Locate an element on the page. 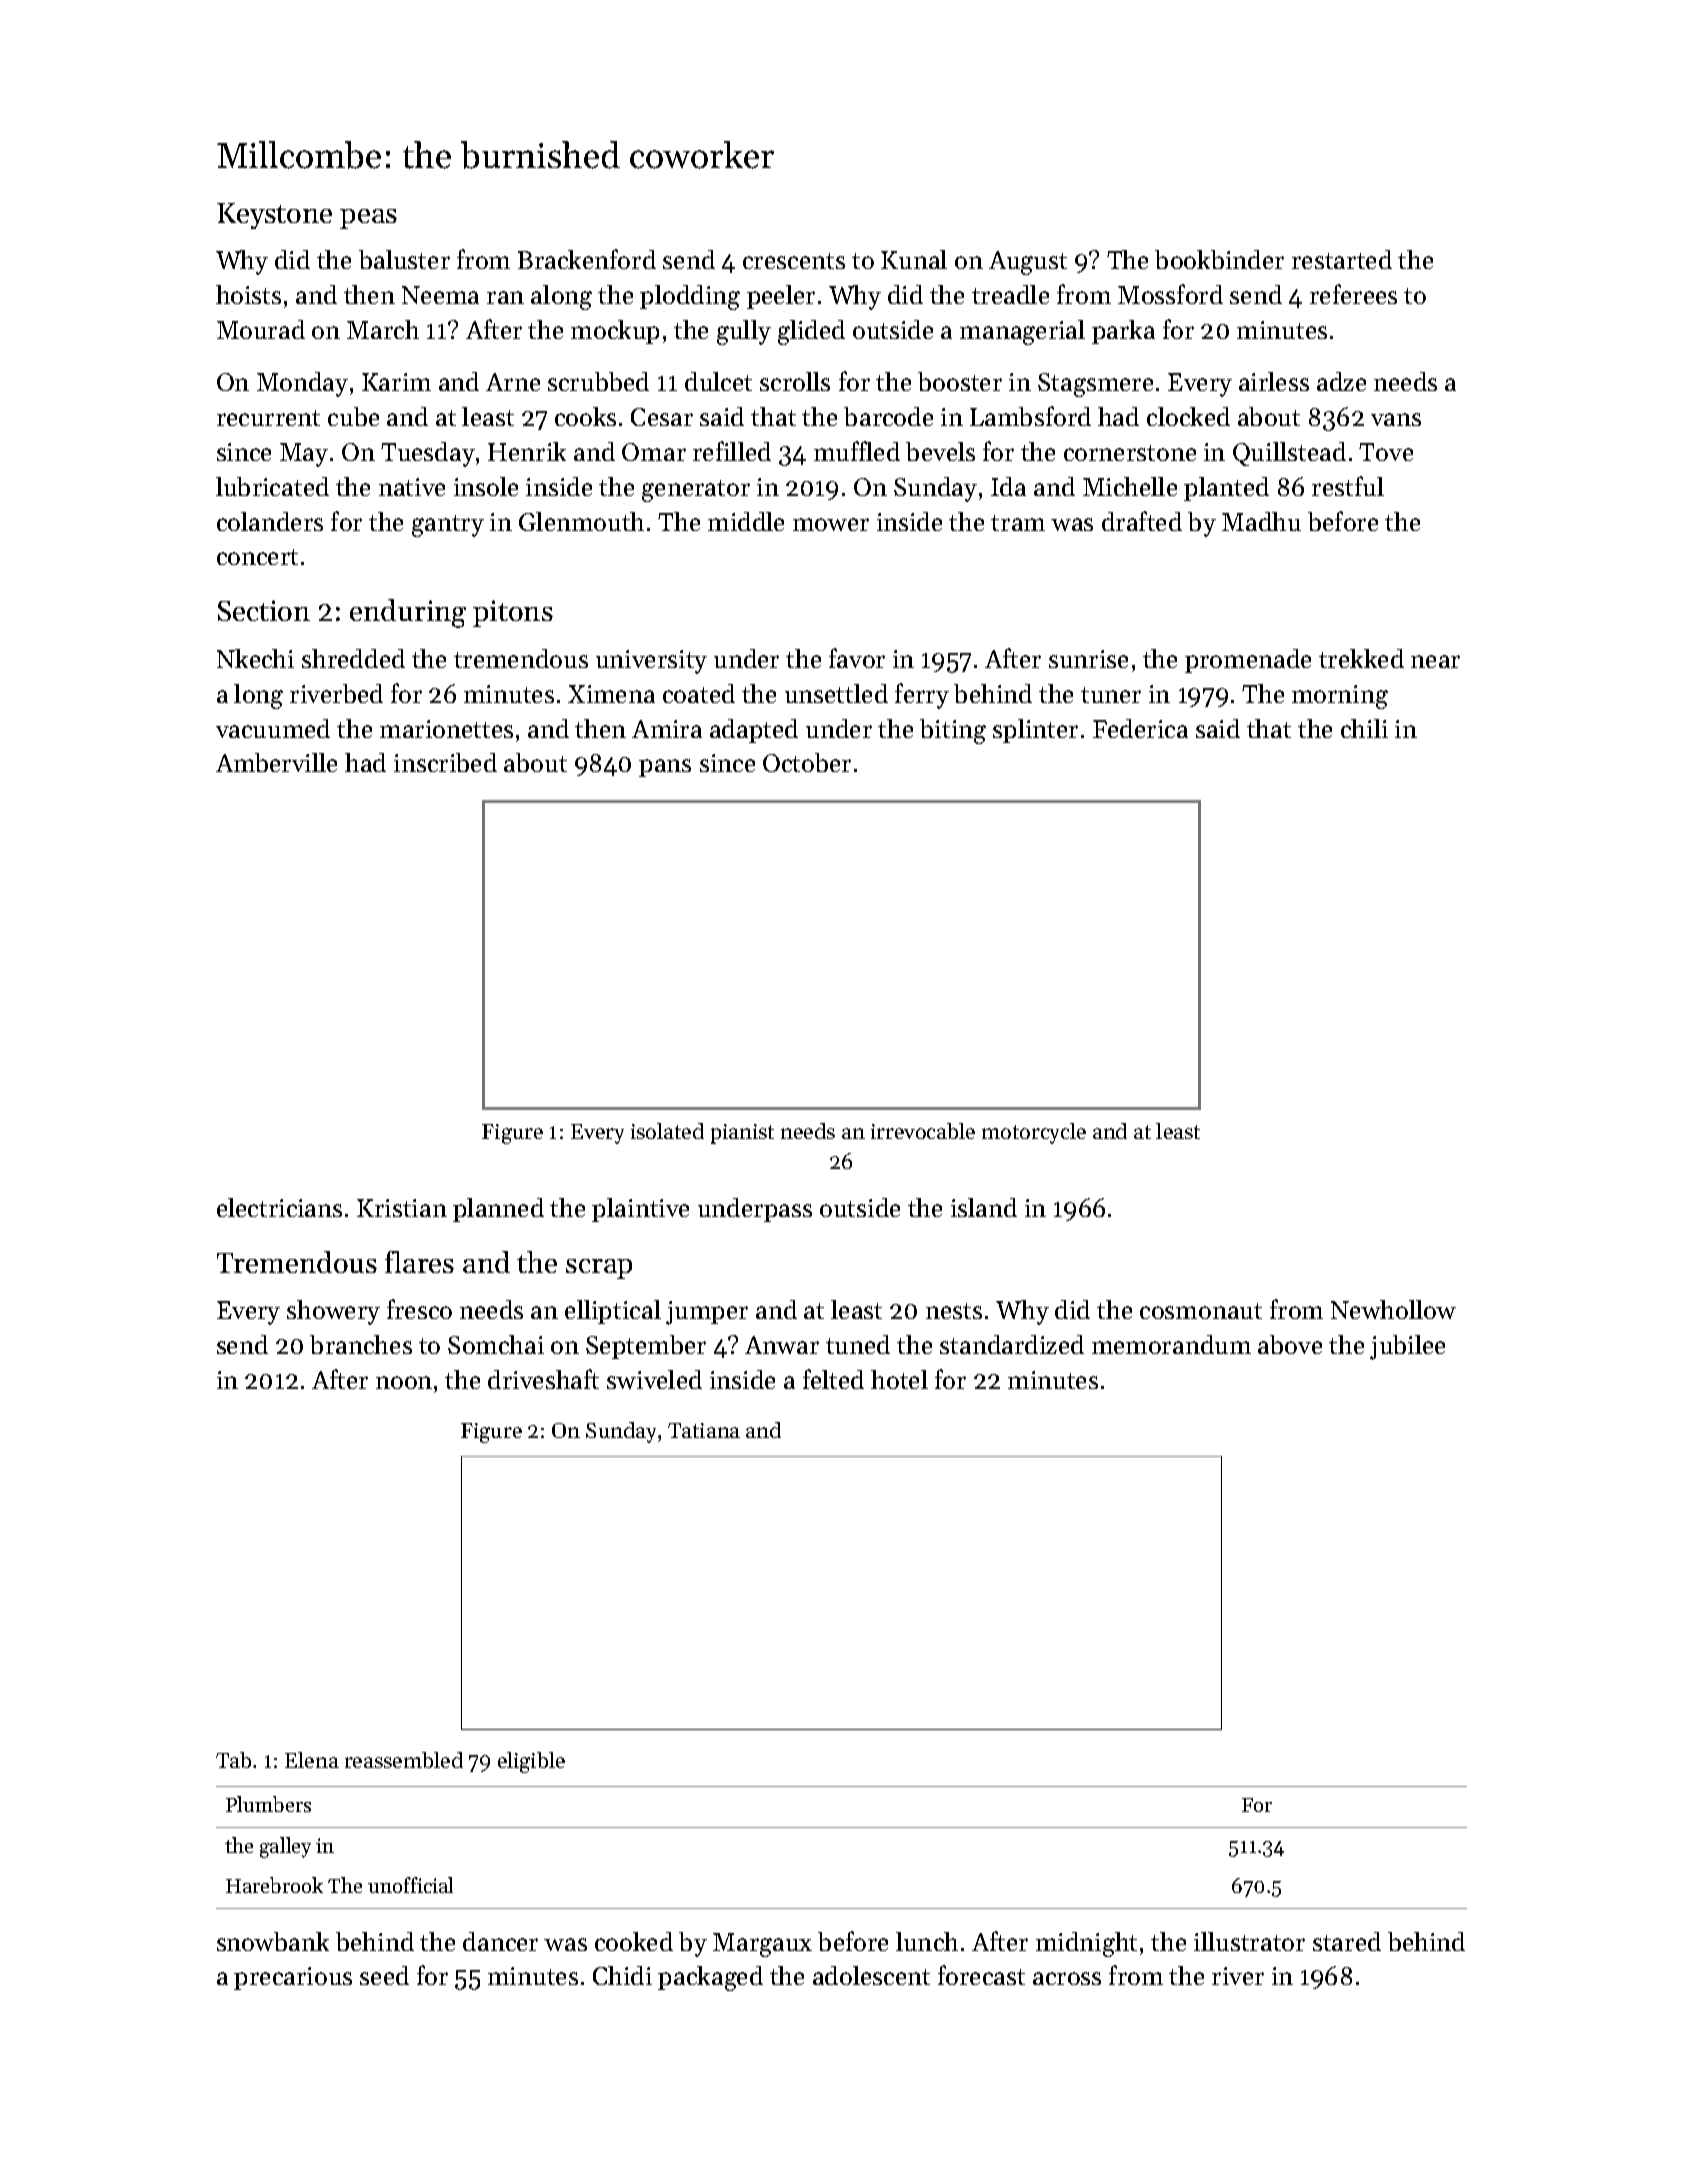 Image resolution: width=1683 pixels, height=2178 pixels. stared is located at coordinates (1347, 1941).
